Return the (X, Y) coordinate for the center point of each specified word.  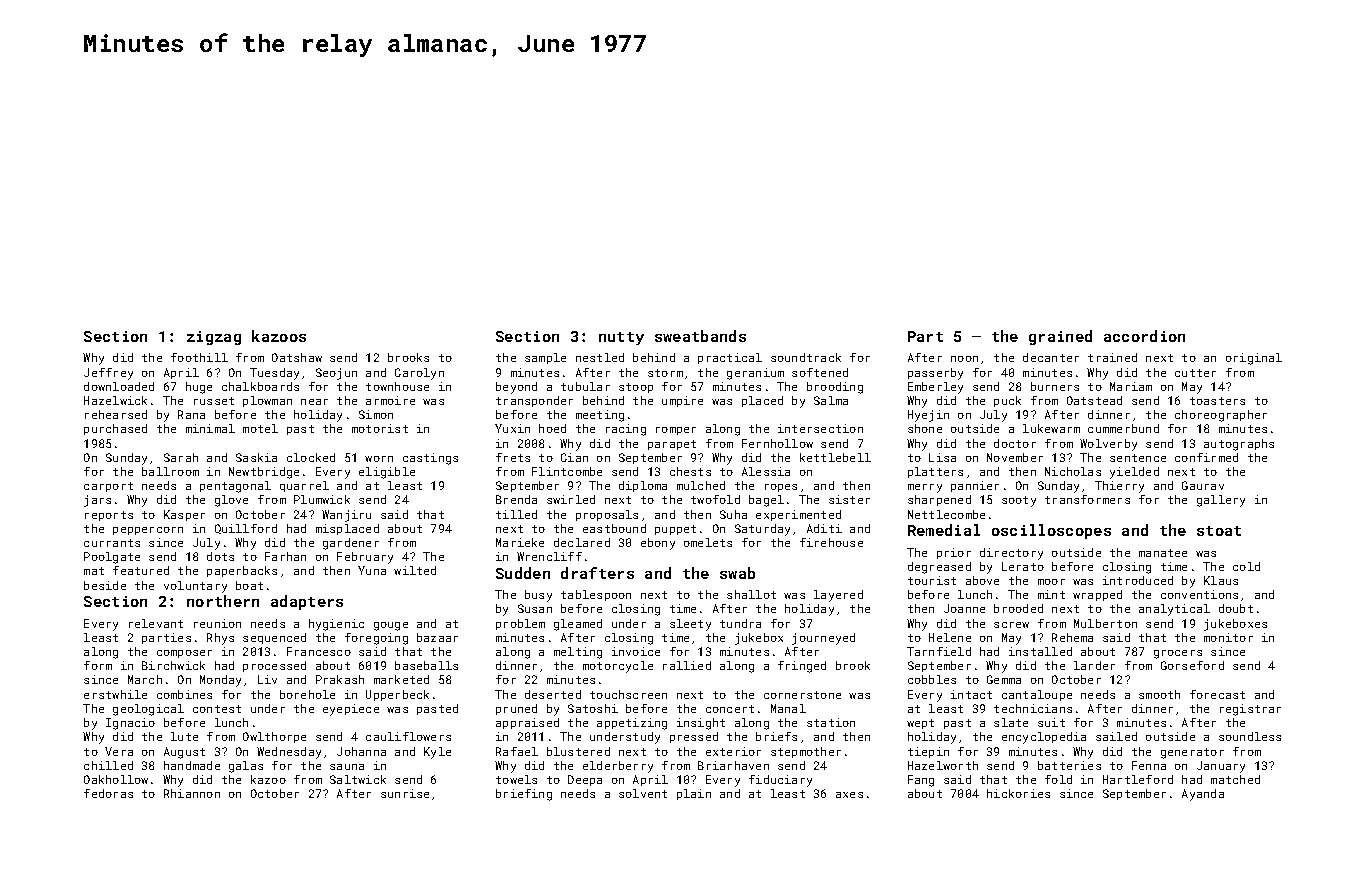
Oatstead (1094, 400)
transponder (534, 401)
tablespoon (596, 595)
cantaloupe (1037, 695)
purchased (115, 429)
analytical (1174, 610)
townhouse (397, 386)
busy (538, 596)
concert (730, 709)
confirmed (1206, 457)
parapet (672, 445)
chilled (108, 765)
